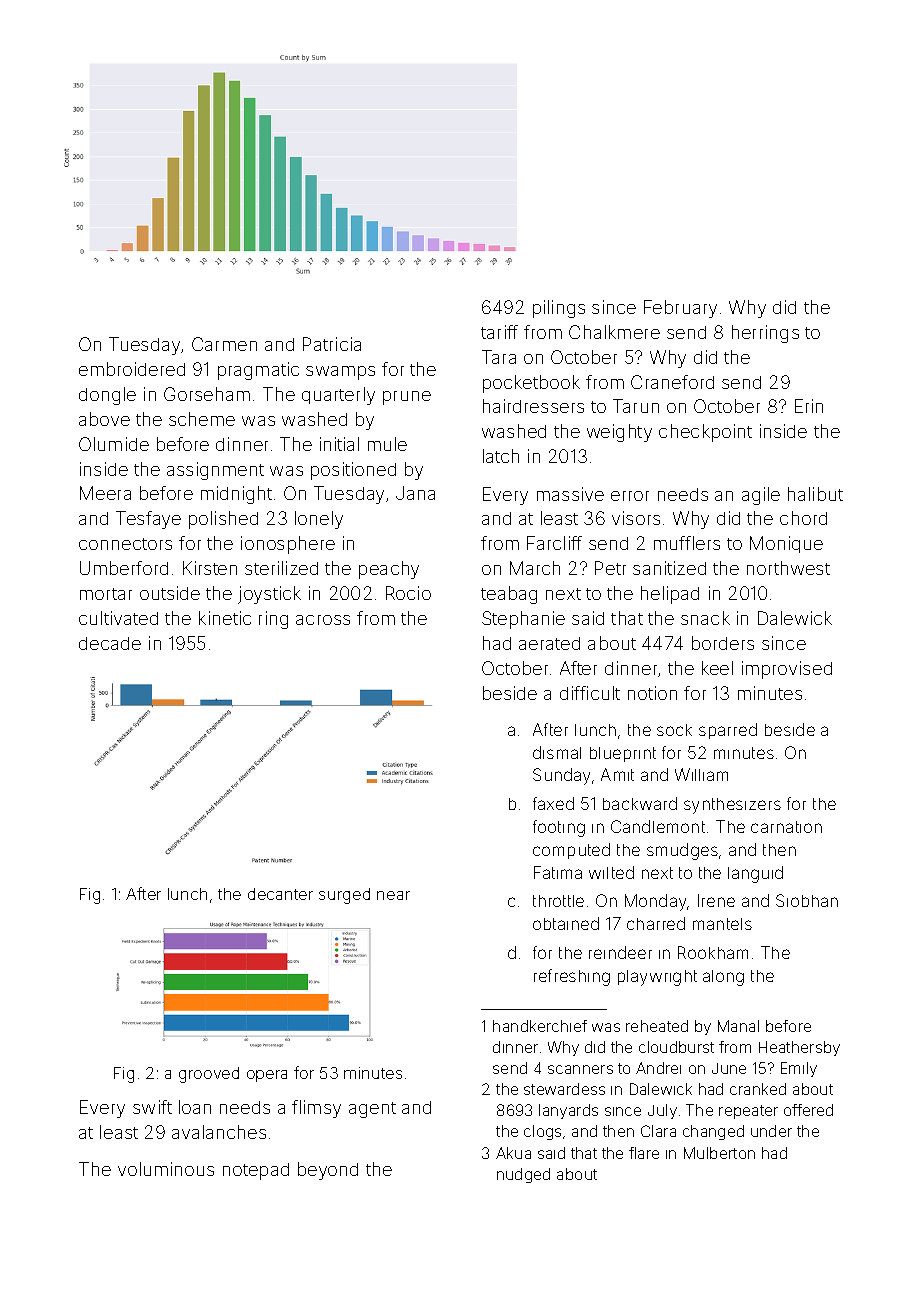 This screenshot has width=924, height=1311. What do you see at coordinates (786, 827) in the screenshot?
I see `carnation` at bounding box center [786, 827].
